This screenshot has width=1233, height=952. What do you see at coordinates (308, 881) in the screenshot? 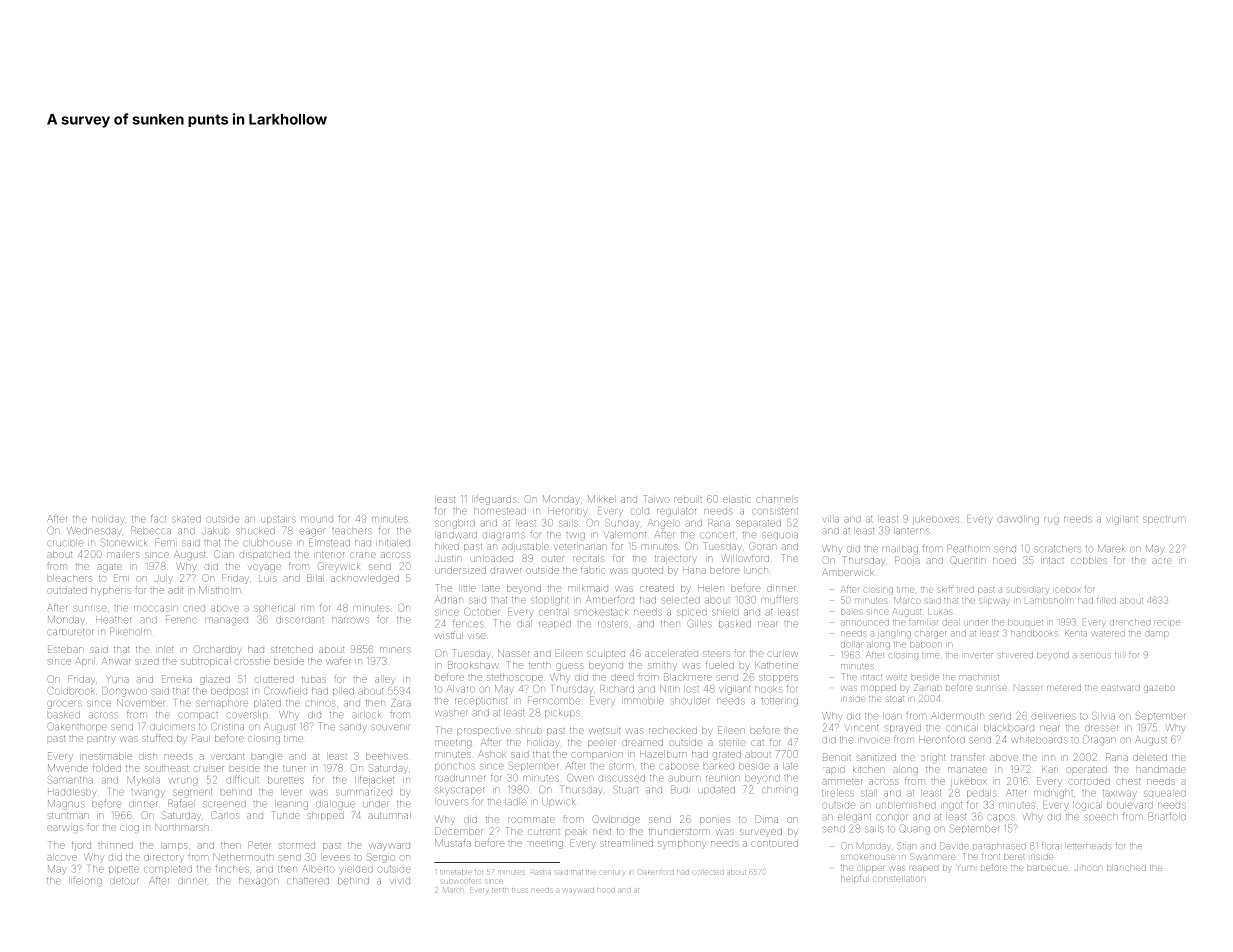
I see `chattered` at bounding box center [308, 881].
